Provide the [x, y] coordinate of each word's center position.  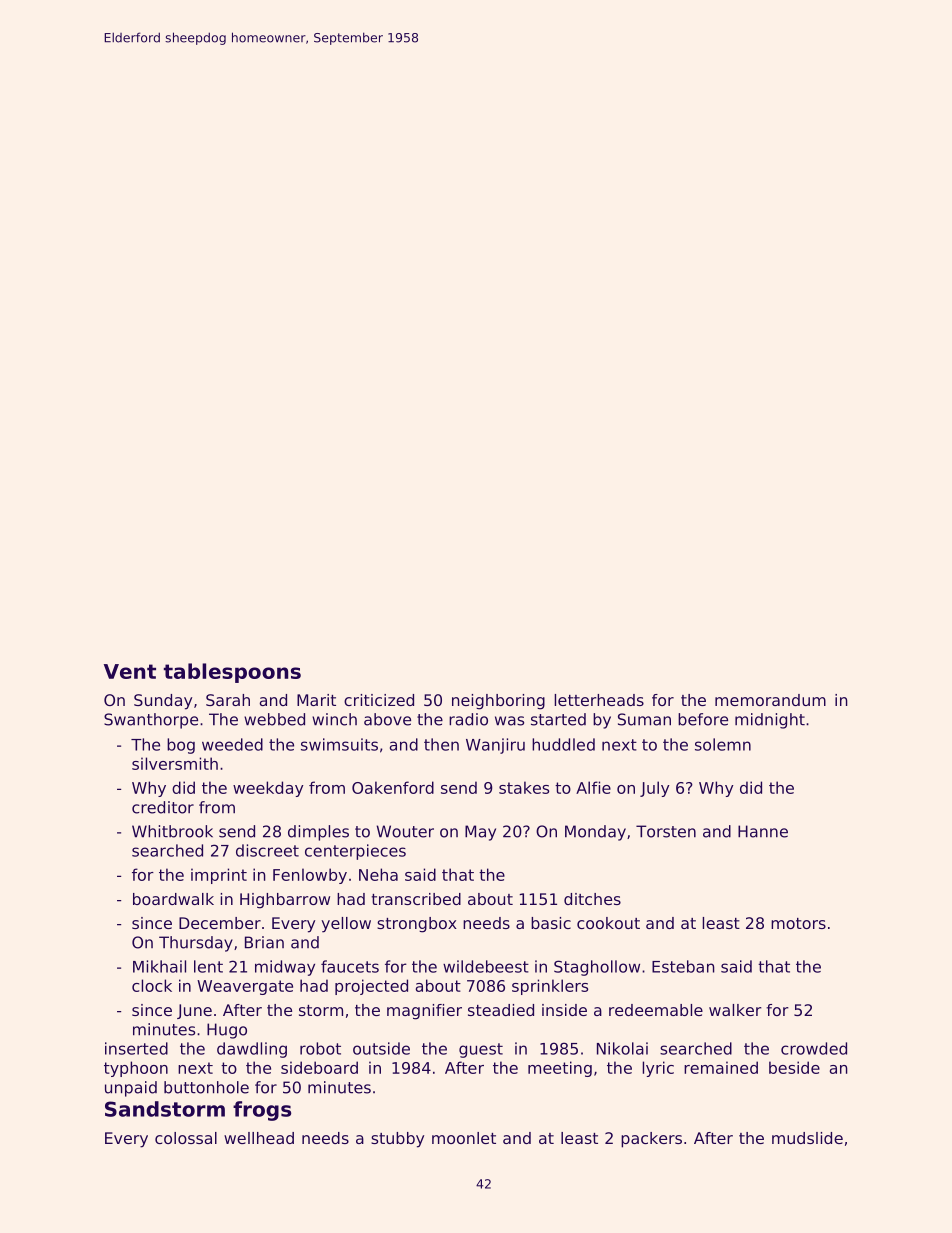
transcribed [416, 899]
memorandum [770, 700]
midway [285, 968]
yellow [346, 925]
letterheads [599, 700]
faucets [350, 966]
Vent [130, 671]
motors [798, 923]
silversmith [175, 763]
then [441, 744]
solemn [723, 744]
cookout [608, 923]
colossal [186, 1138]
